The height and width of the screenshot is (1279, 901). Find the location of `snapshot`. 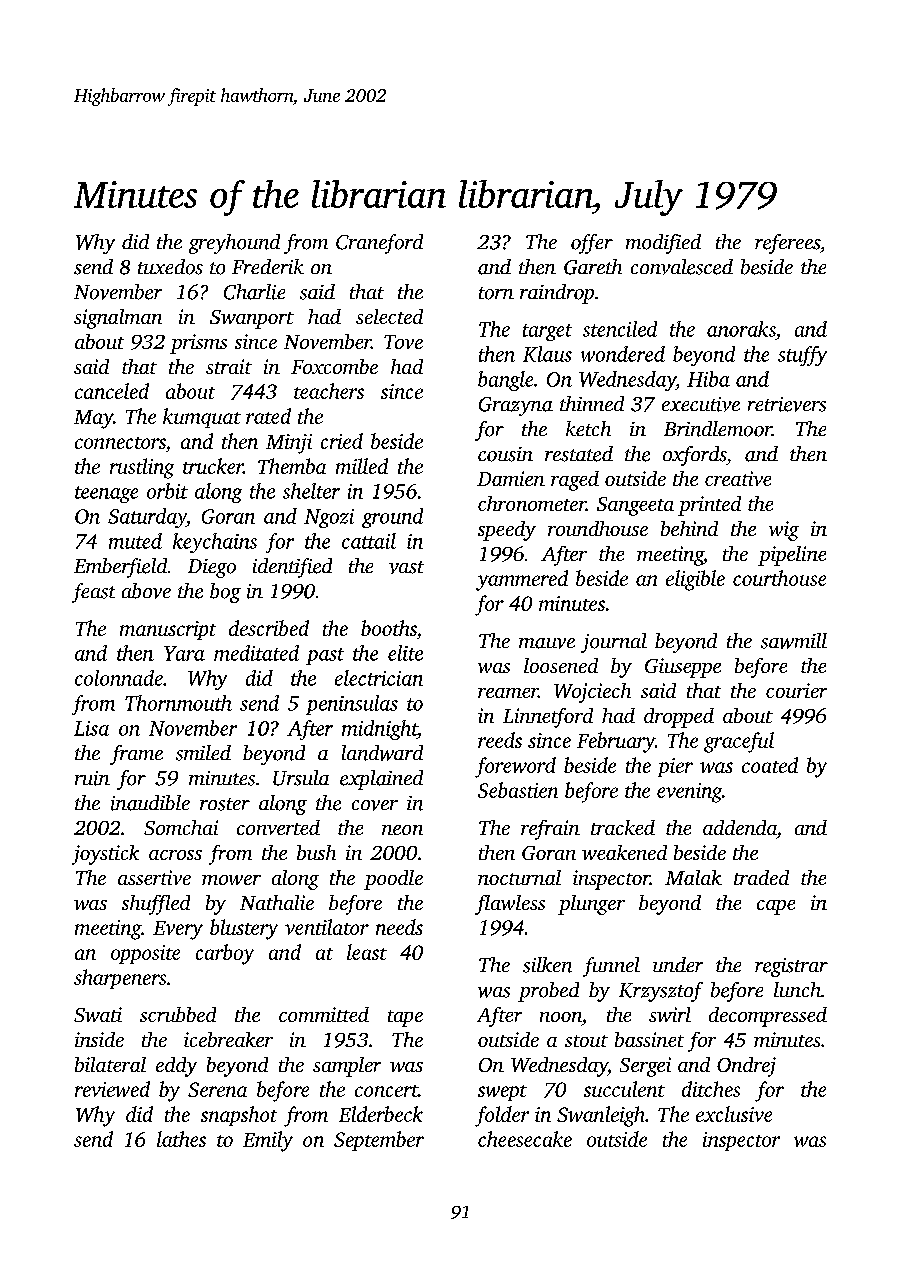

snapshot is located at coordinates (239, 1116).
